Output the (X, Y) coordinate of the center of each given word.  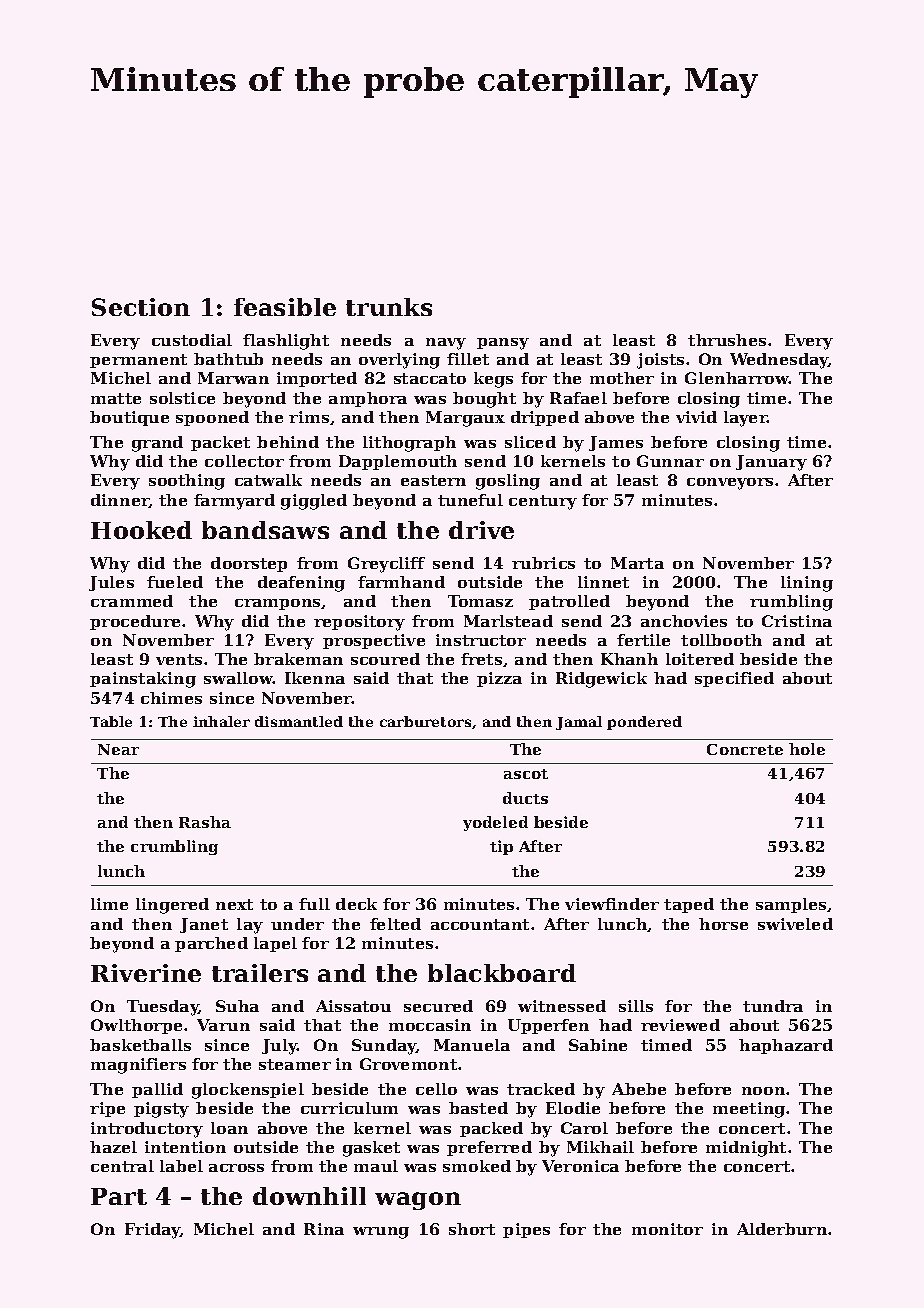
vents (179, 659)
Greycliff (386, 565)
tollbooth (721, 640)
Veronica (580, 1166)
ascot (526, 774)
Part (119, 1196)
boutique (129, 418)
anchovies (684, 621)
